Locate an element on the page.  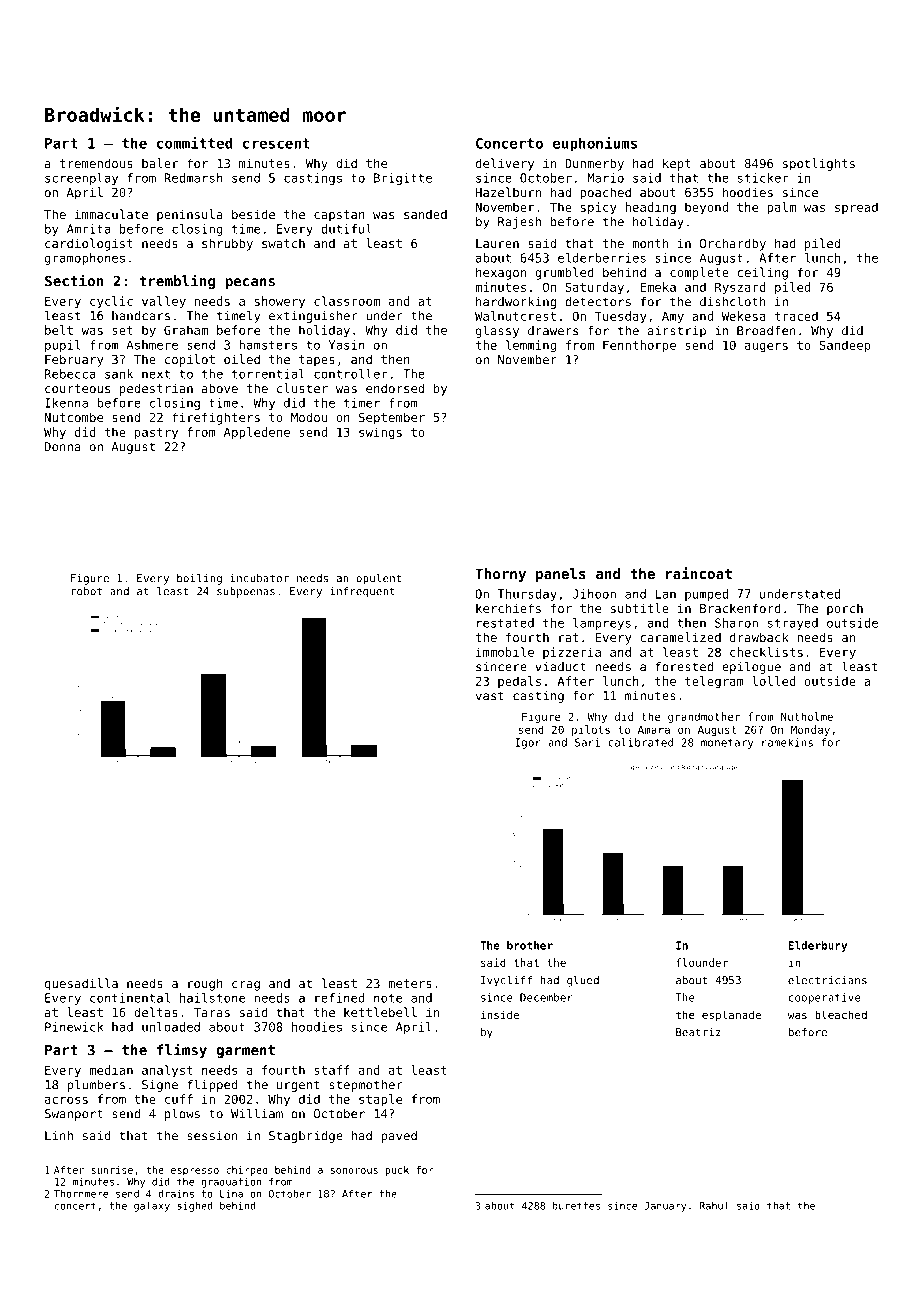
galaxy is located at coordinates (152, 1206).
